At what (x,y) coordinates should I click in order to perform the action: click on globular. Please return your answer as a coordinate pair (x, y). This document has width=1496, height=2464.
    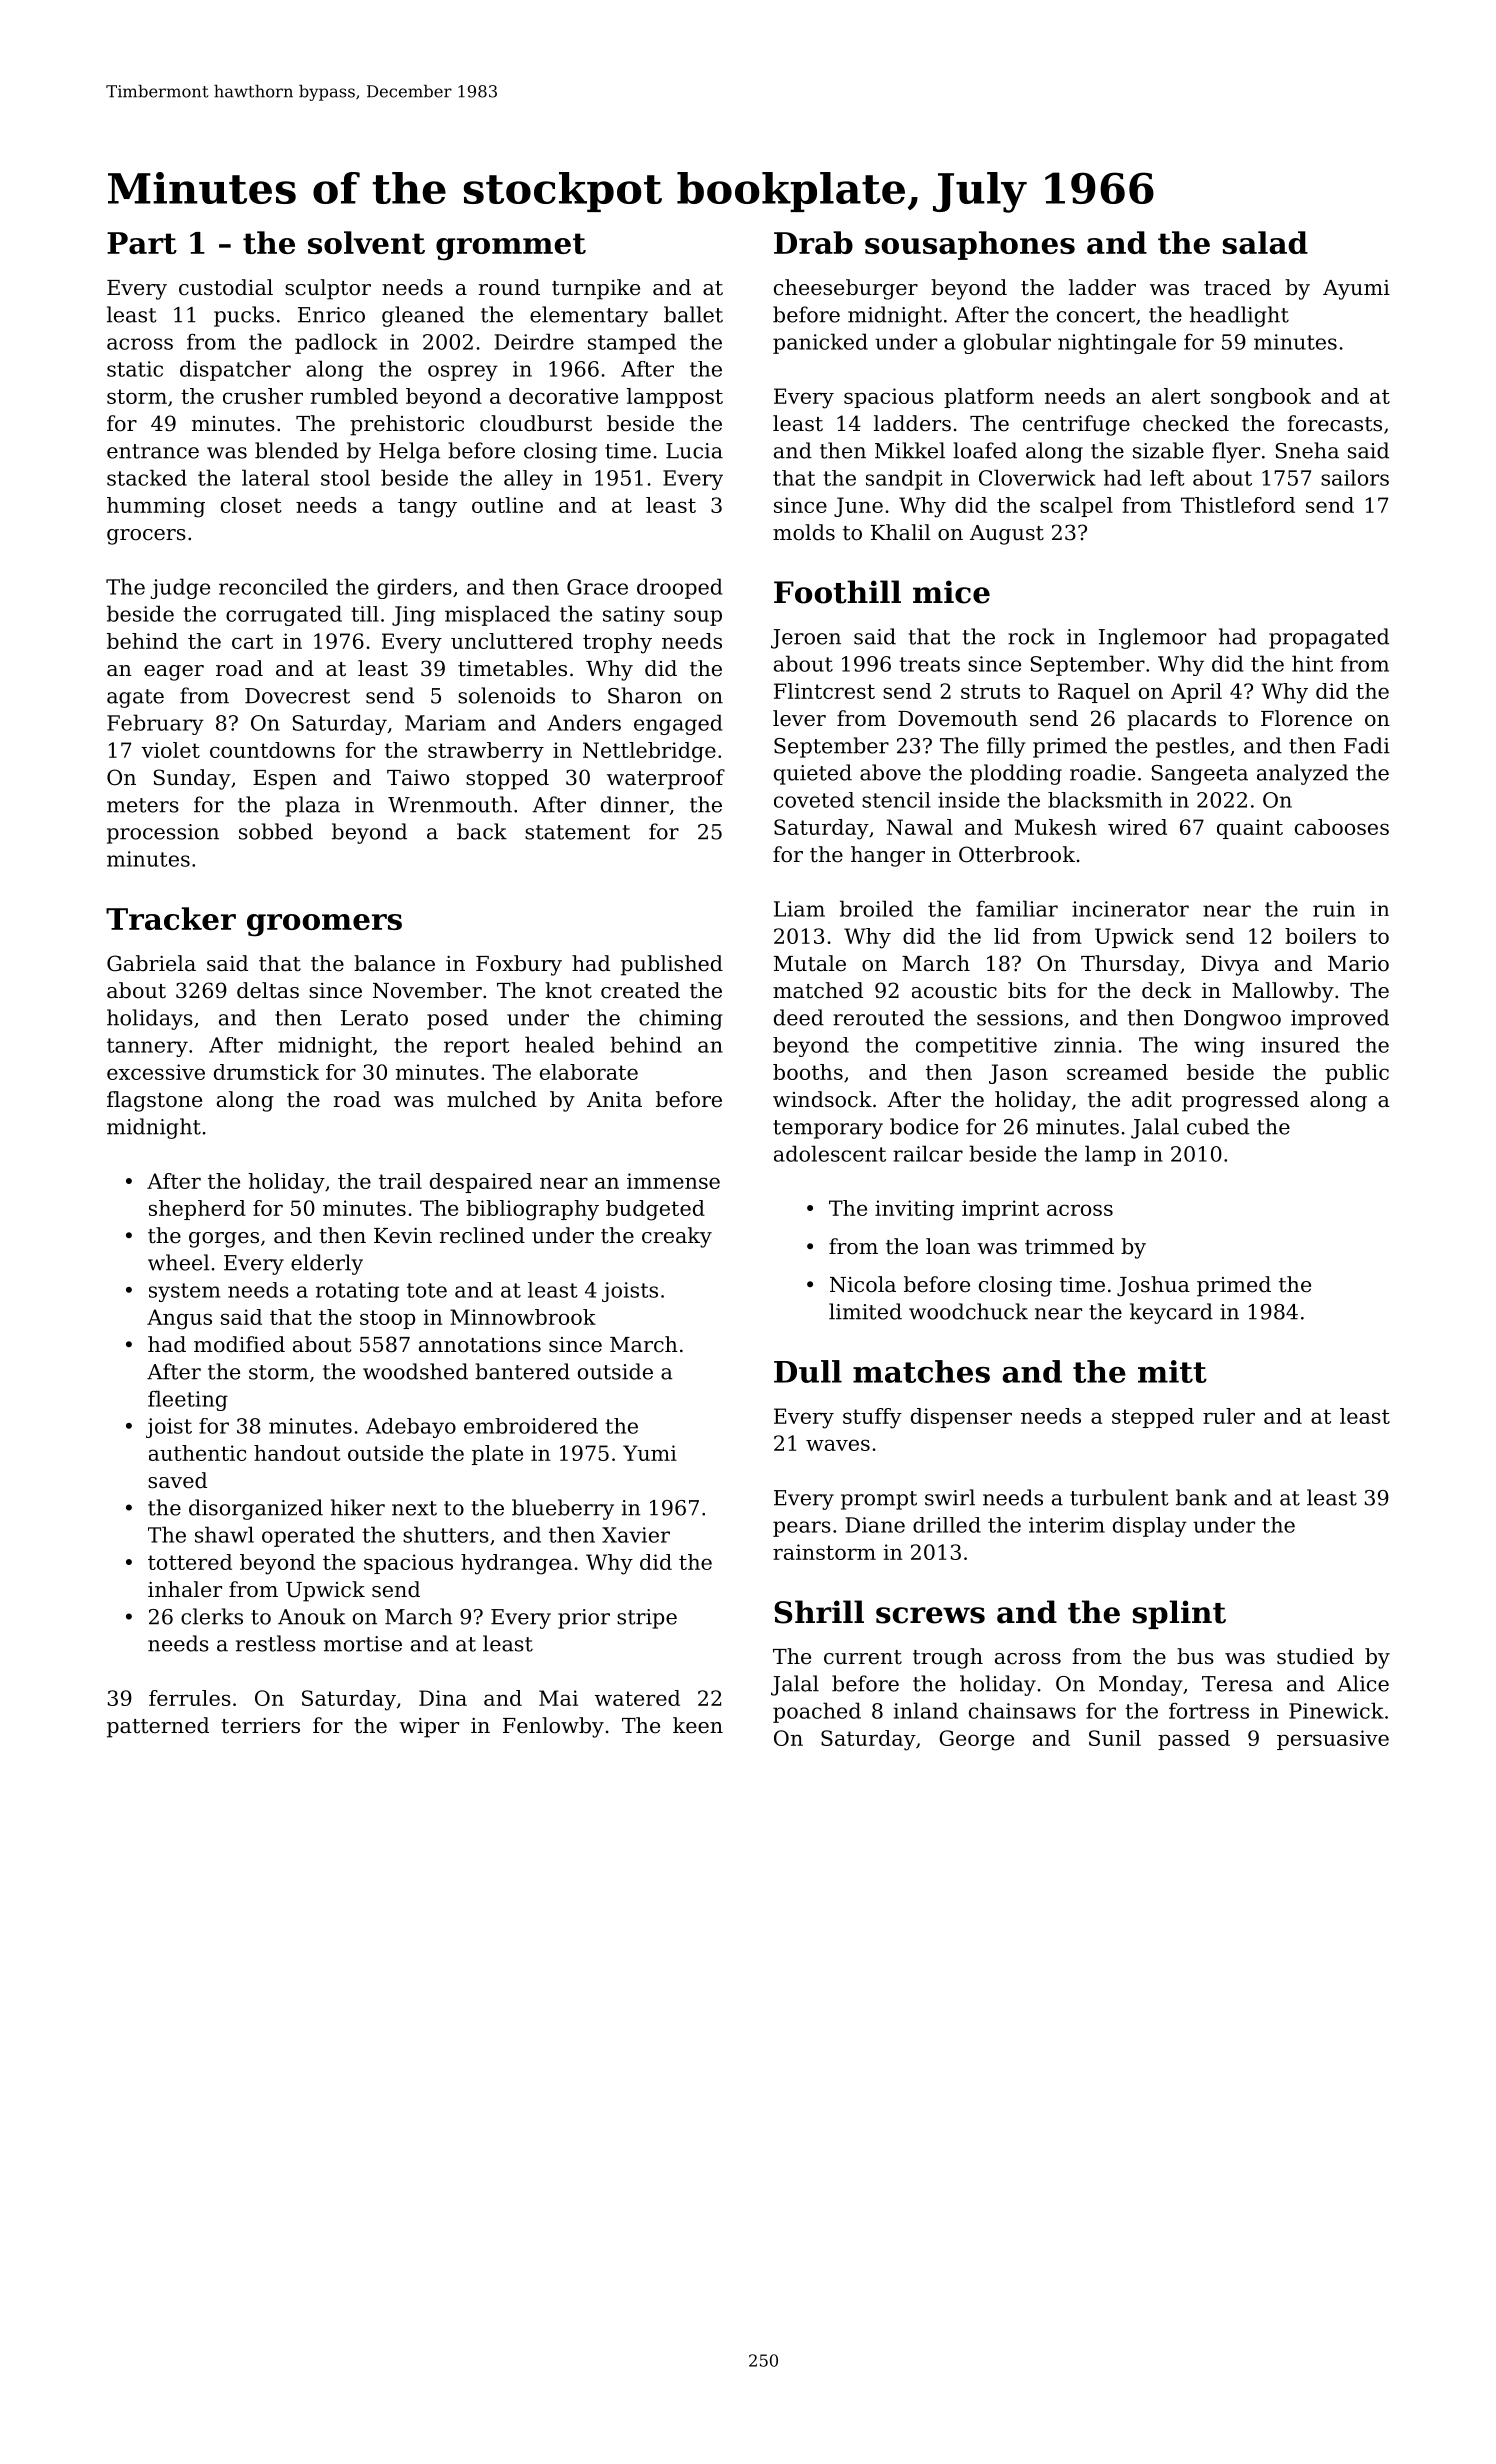
    Looking at the image, I should click on (1007, 343).
